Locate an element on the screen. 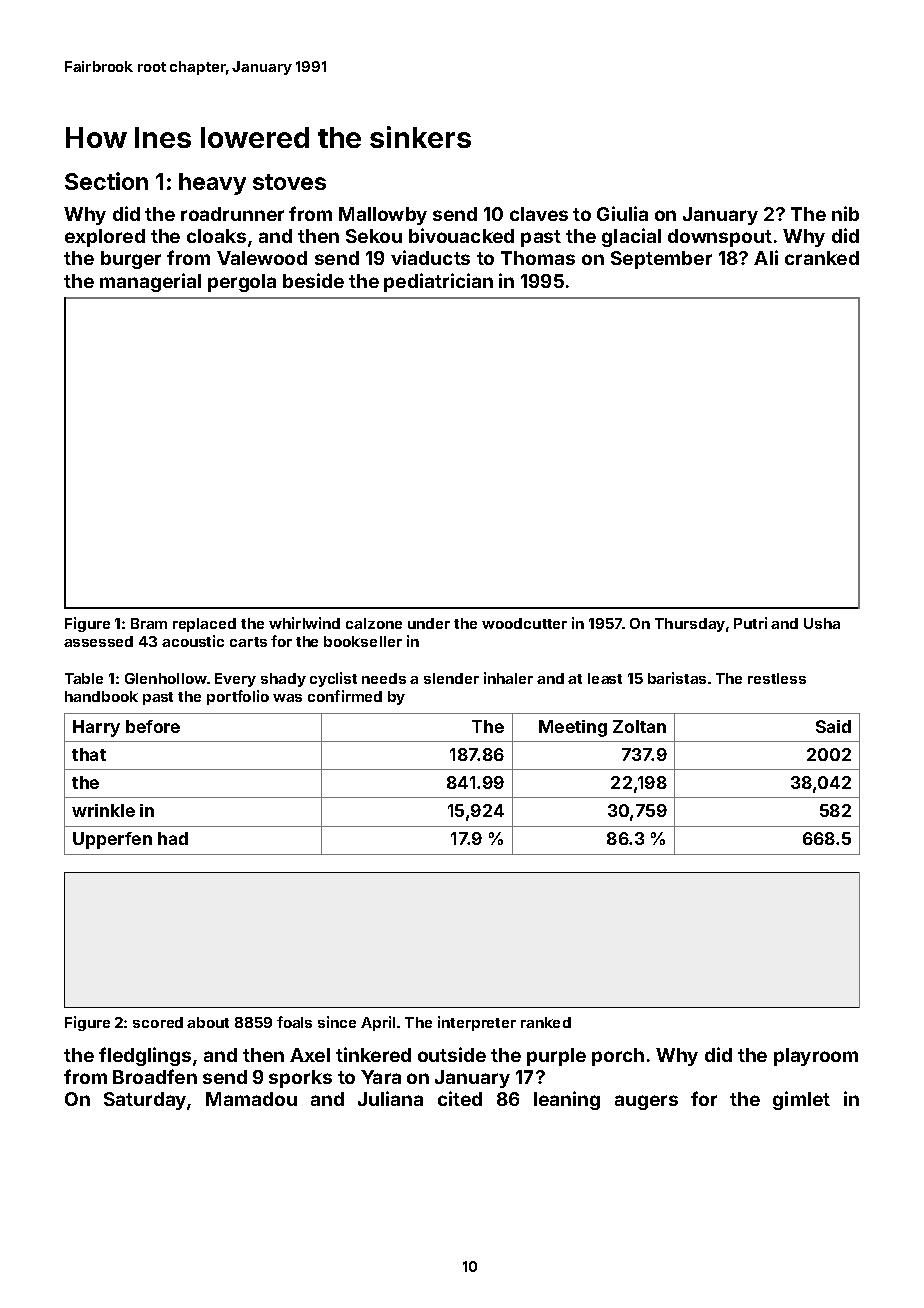 This screenshot has height=1308, width=924. replaced is located at coordinates (204, 625).
